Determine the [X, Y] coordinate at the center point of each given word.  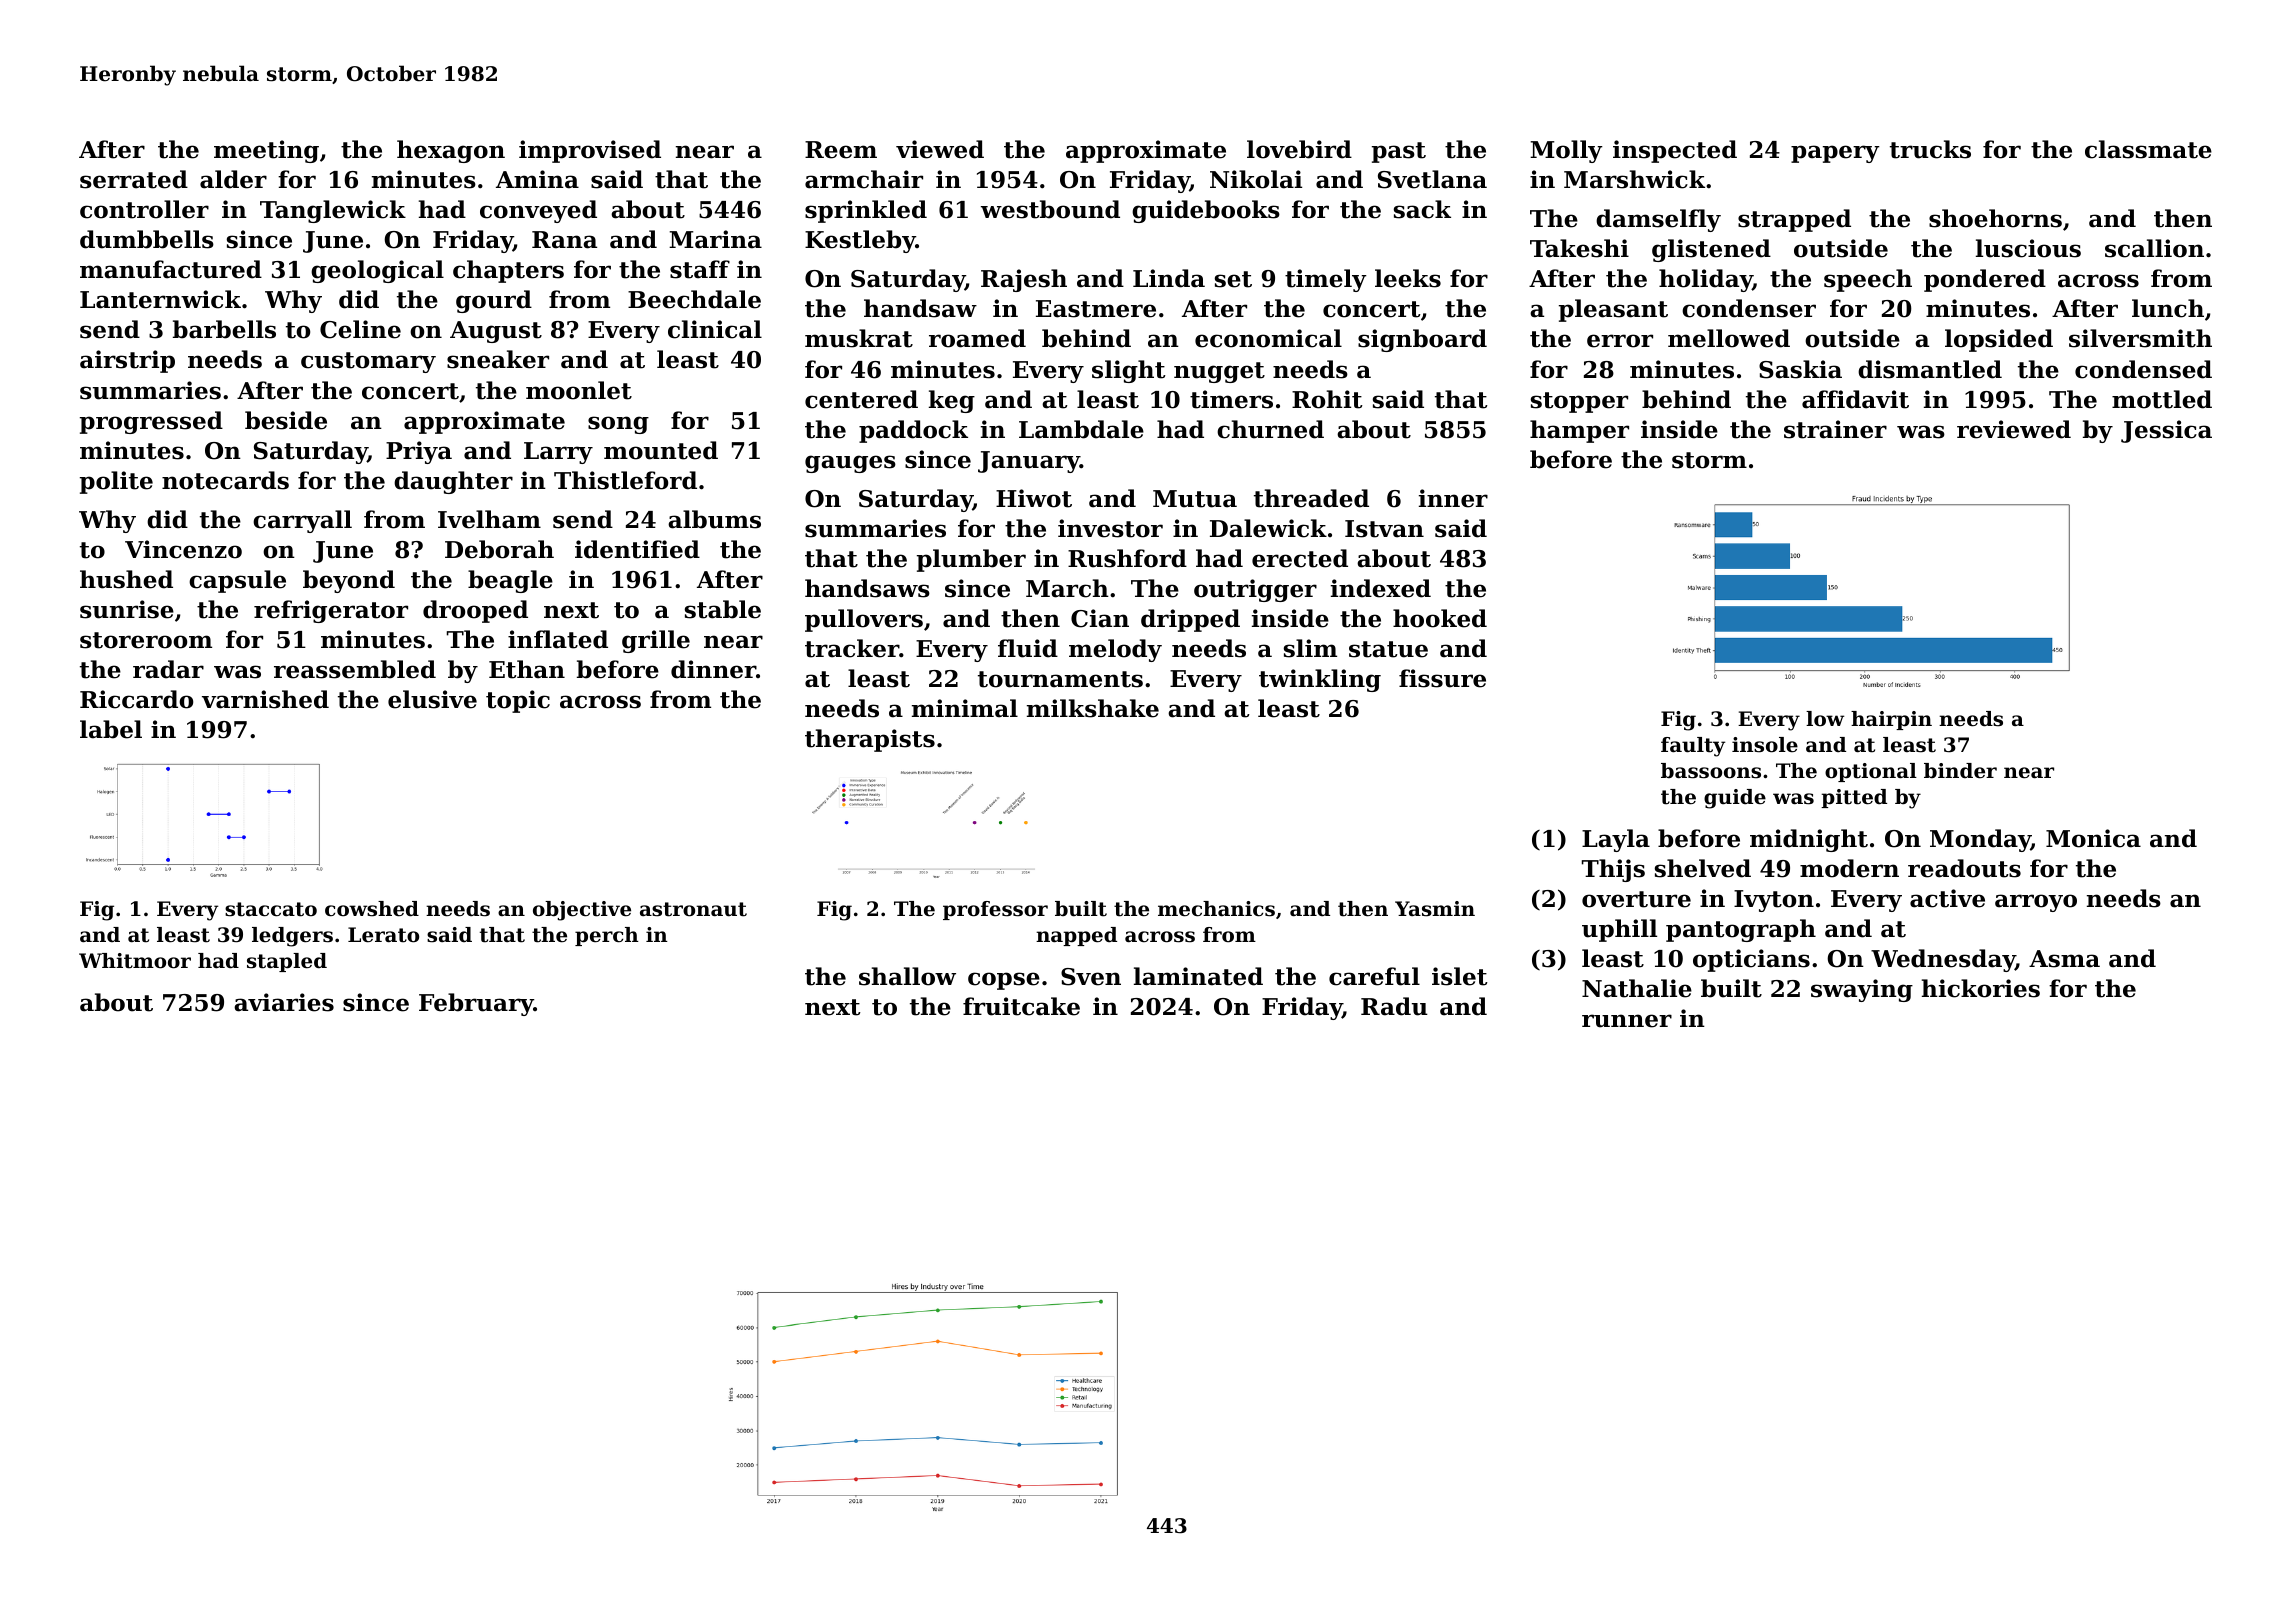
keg [952, 401]
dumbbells [147, 239]
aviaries [284, 1002]
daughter [453, 482]
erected [1300, 558]
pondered [1985, 280]
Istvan [1384, 529]
